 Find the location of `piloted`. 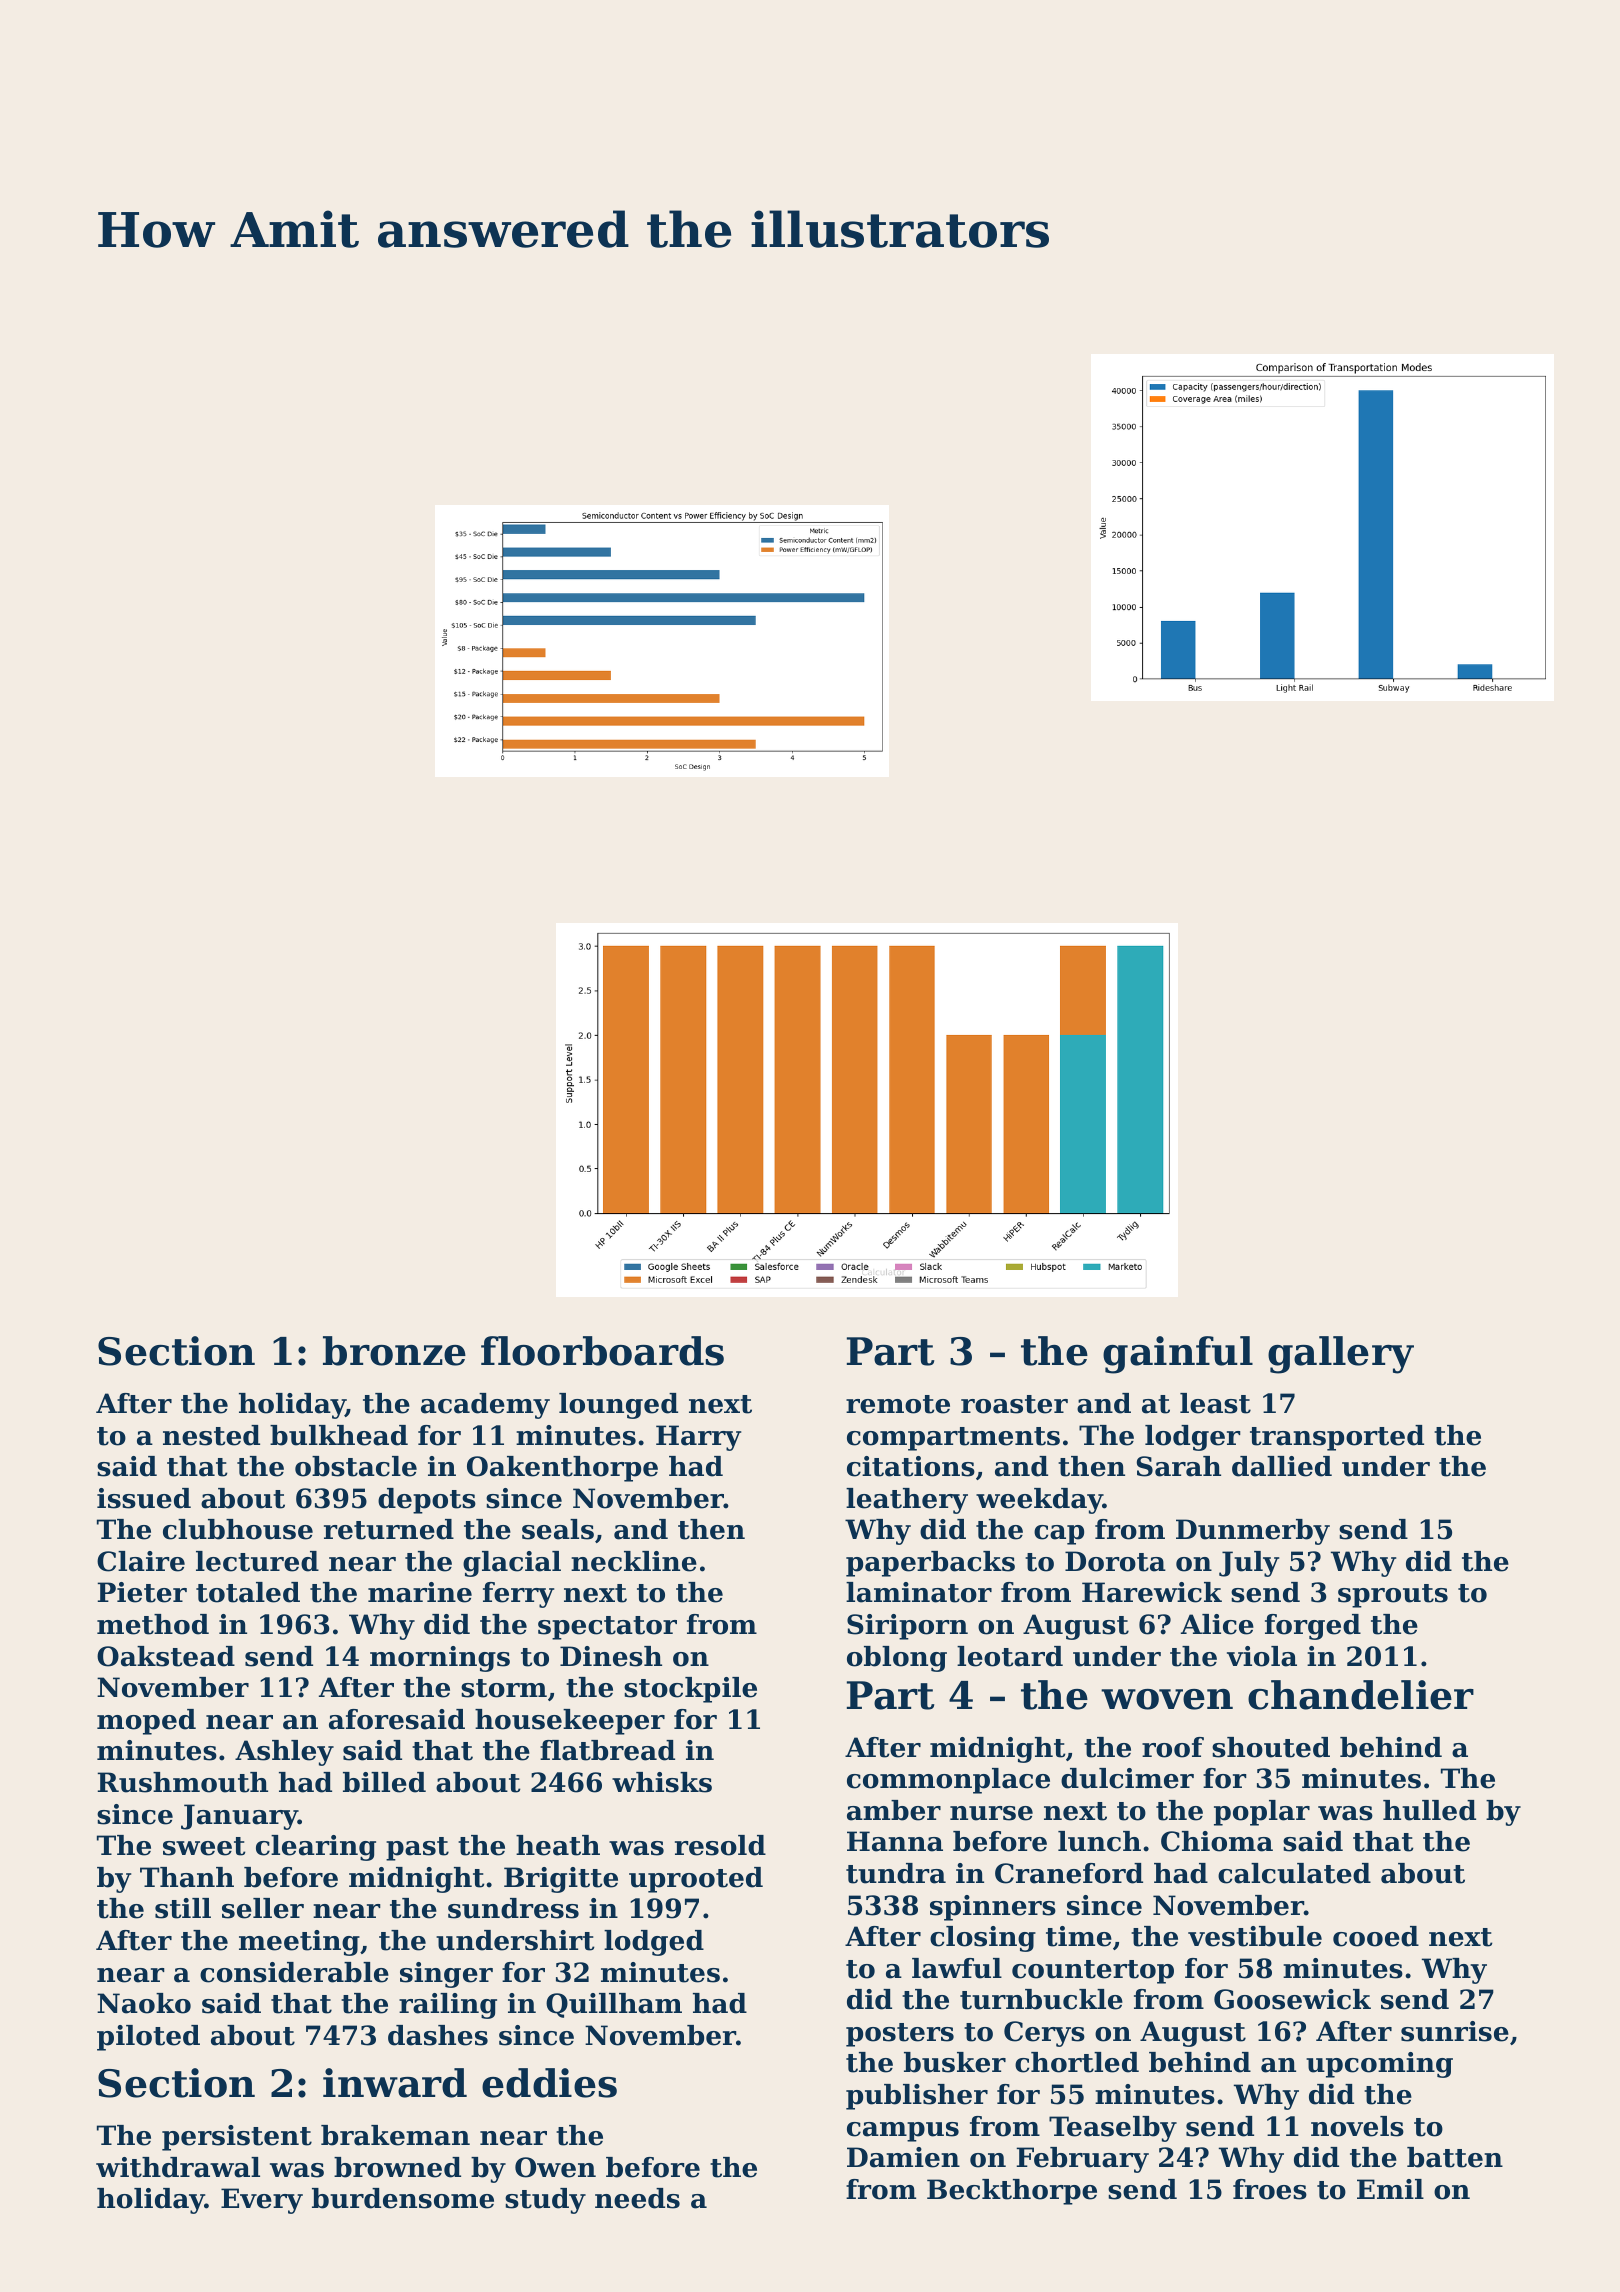

piloted is located at coordinates (148, 2038).
